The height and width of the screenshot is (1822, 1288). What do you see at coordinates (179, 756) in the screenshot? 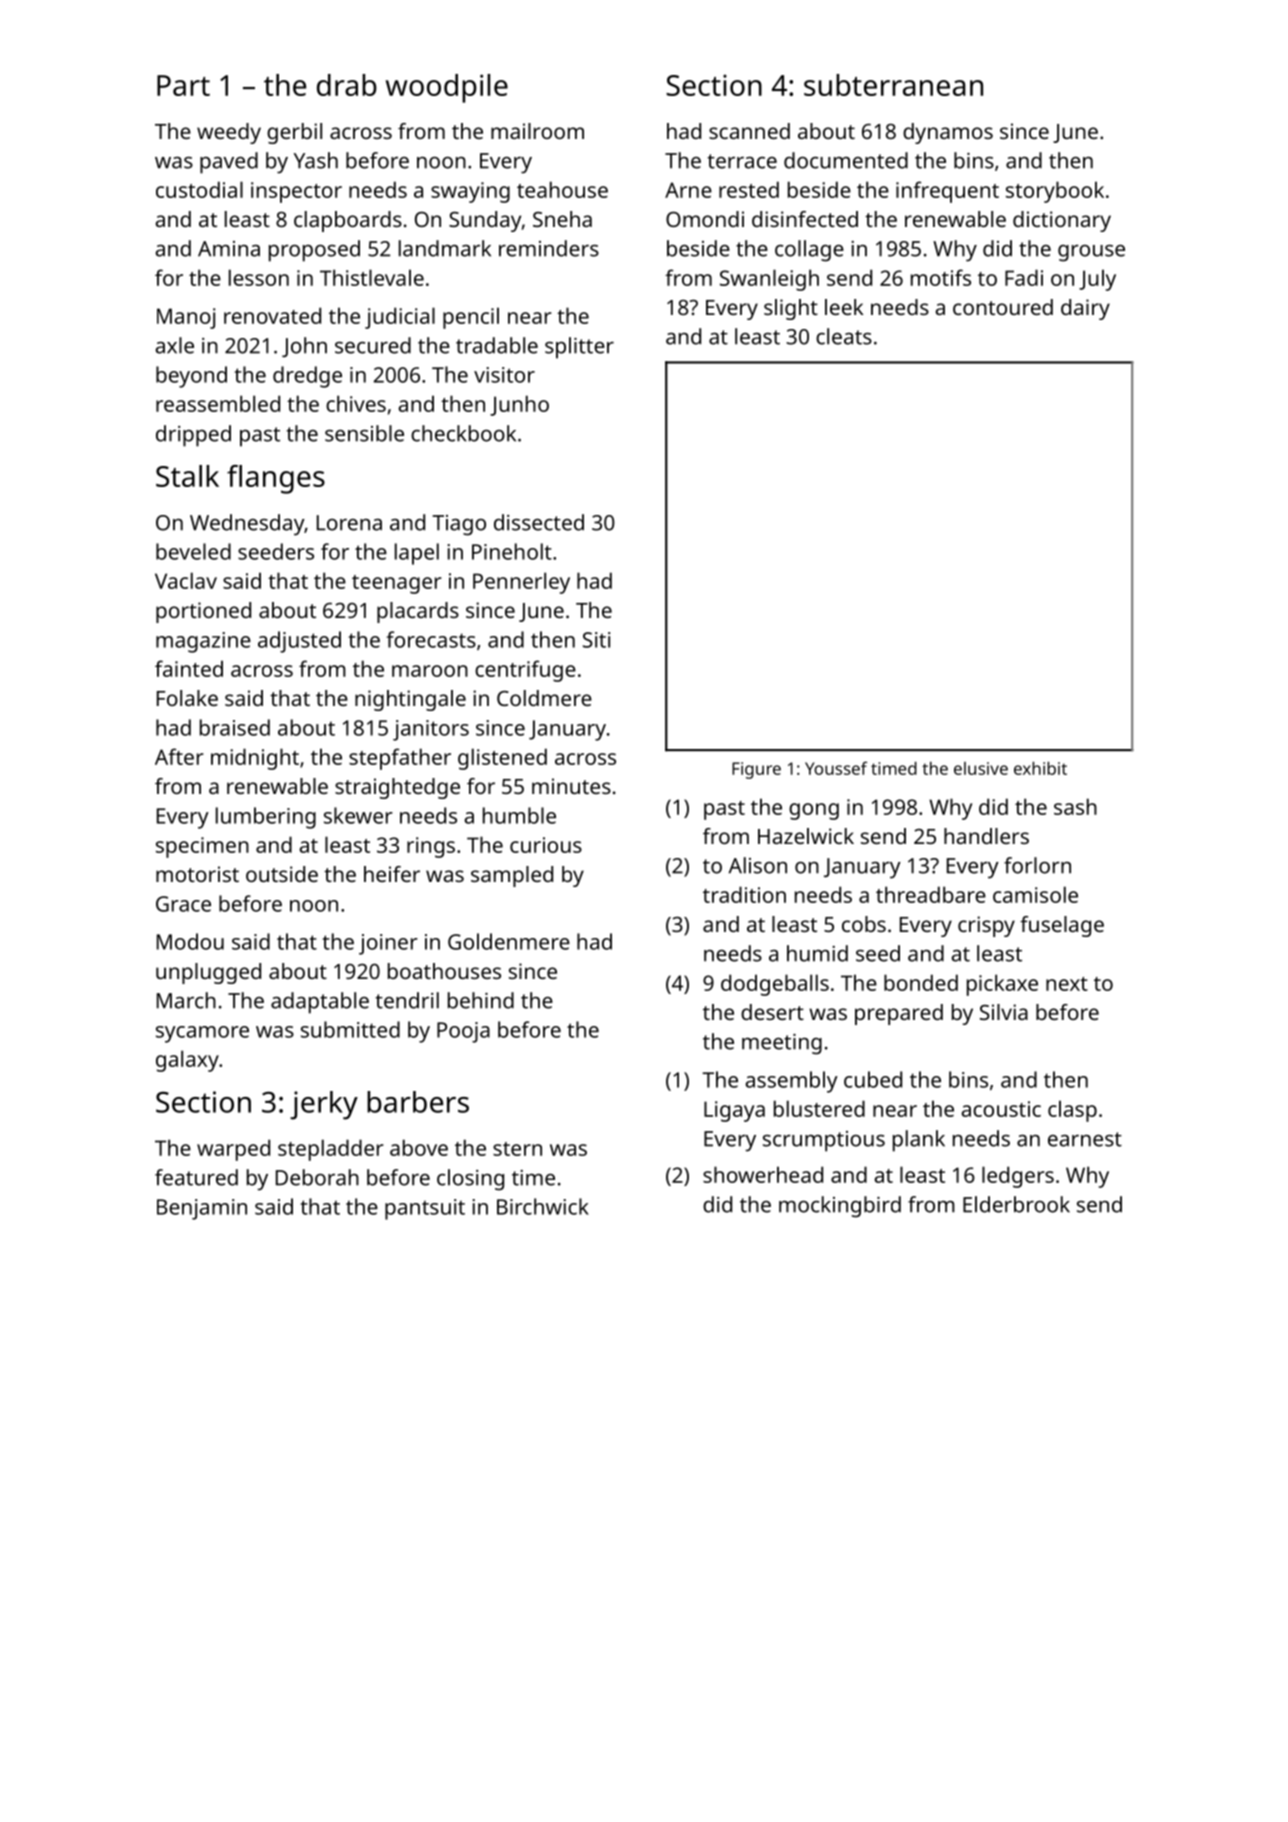
I see `After` at bounding box center [179, 756].
